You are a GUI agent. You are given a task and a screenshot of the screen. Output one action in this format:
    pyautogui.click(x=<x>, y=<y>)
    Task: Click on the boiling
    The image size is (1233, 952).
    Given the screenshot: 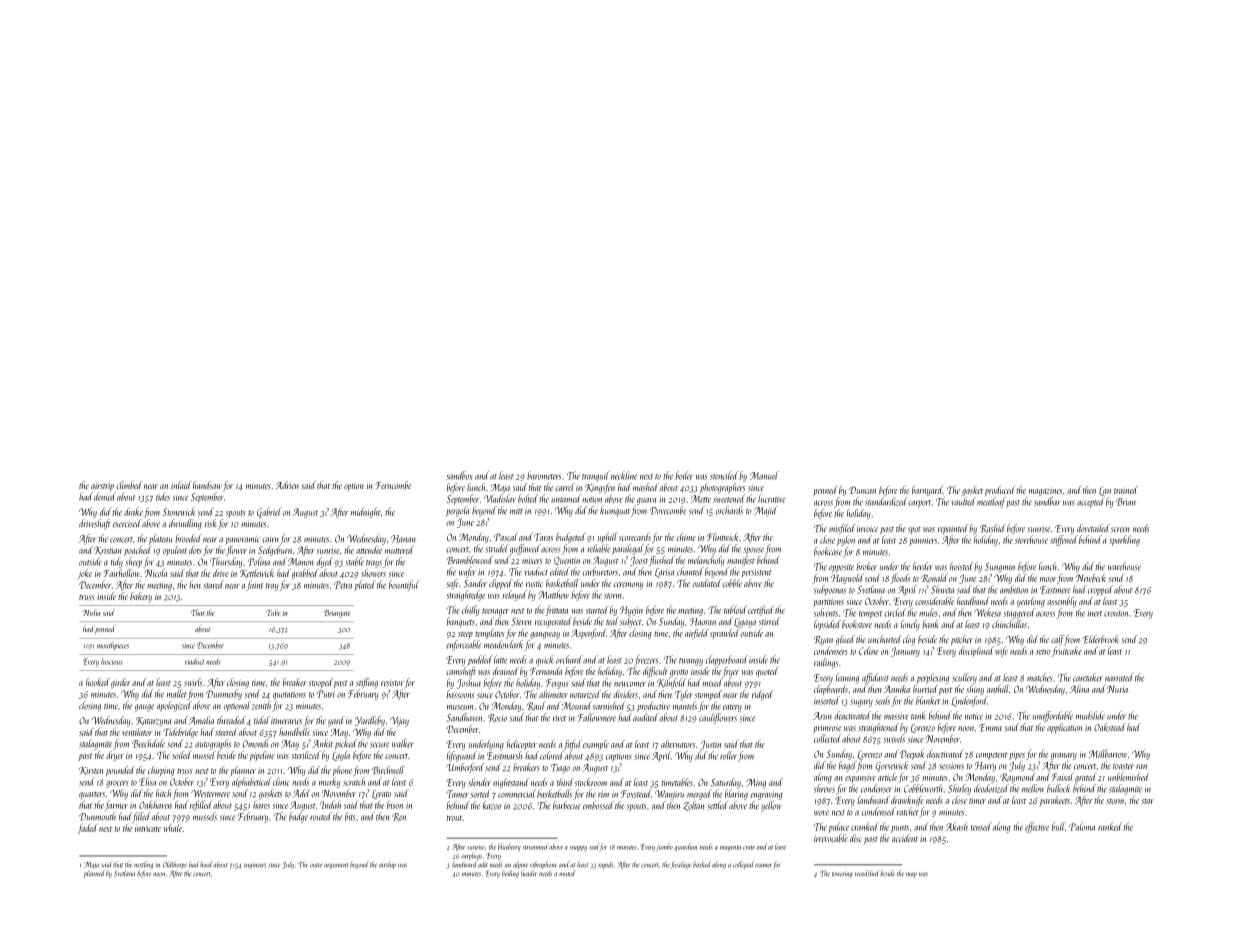 What is the action you would take?
    pyautogui.click(x=510, y=874)
